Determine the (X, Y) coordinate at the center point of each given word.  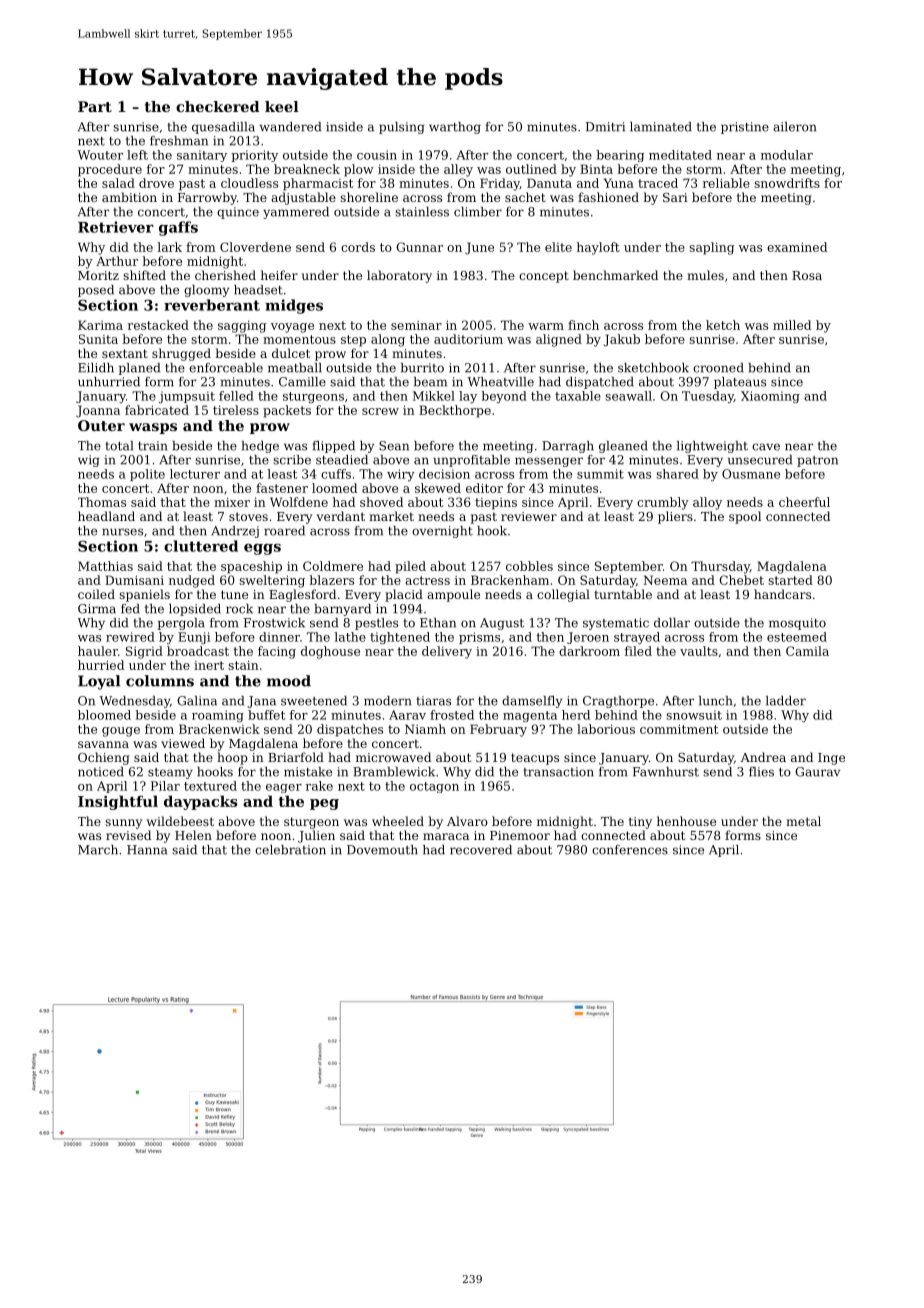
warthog (455, 128)
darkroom (589, 651)
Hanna (147, 850)
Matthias (105, 566)
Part (95, 106)
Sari (675, 197)
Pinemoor (520, 835)
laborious (606, 729)
